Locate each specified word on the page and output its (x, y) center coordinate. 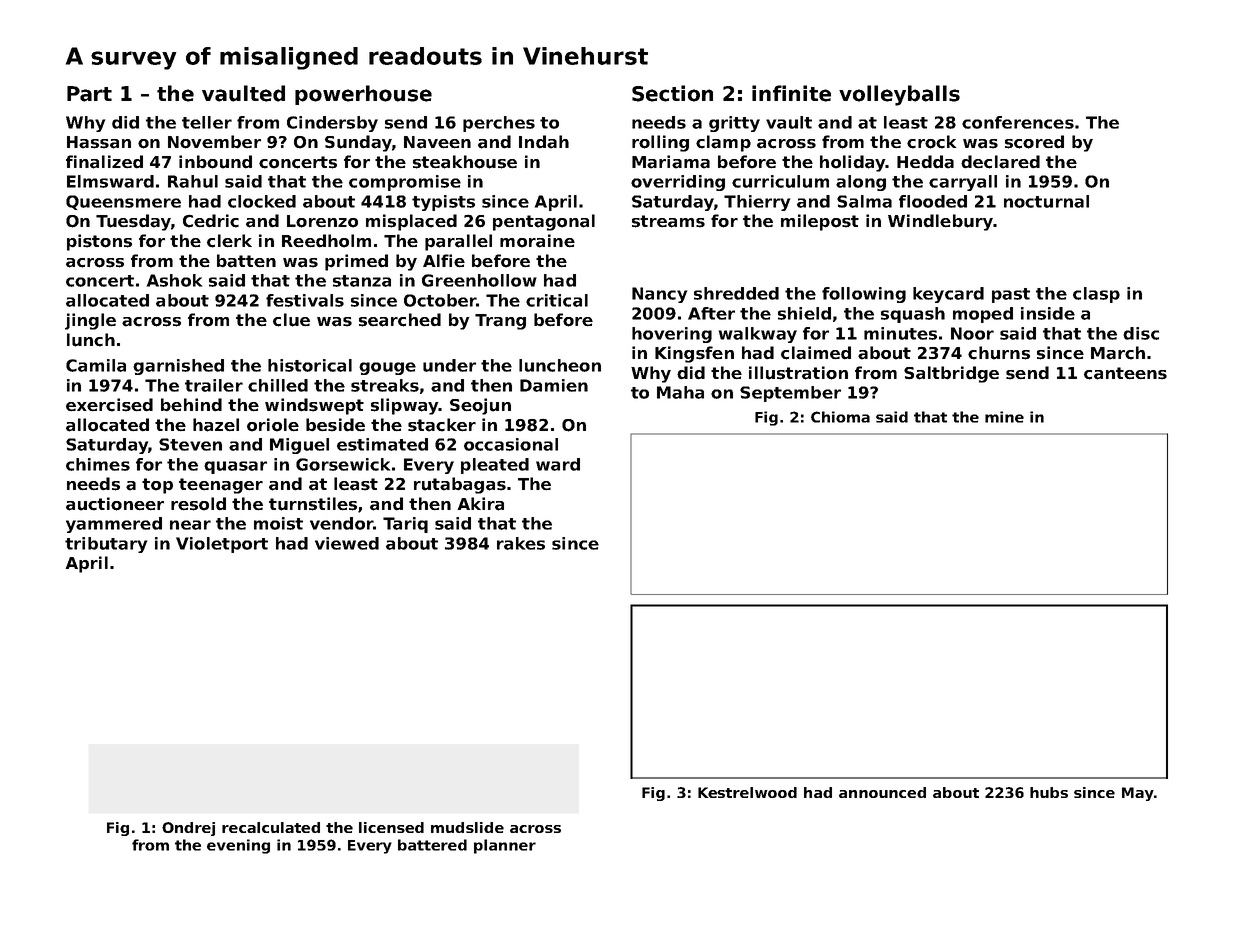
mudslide (467, 827)
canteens (1125, 373)
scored (1034, 142)
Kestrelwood (747, 792)
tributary (106, 545)
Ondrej (188, 829)
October (440, 300)
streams (668, 221)
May (1138, 794)
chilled (278, 385)
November (214, 142)
